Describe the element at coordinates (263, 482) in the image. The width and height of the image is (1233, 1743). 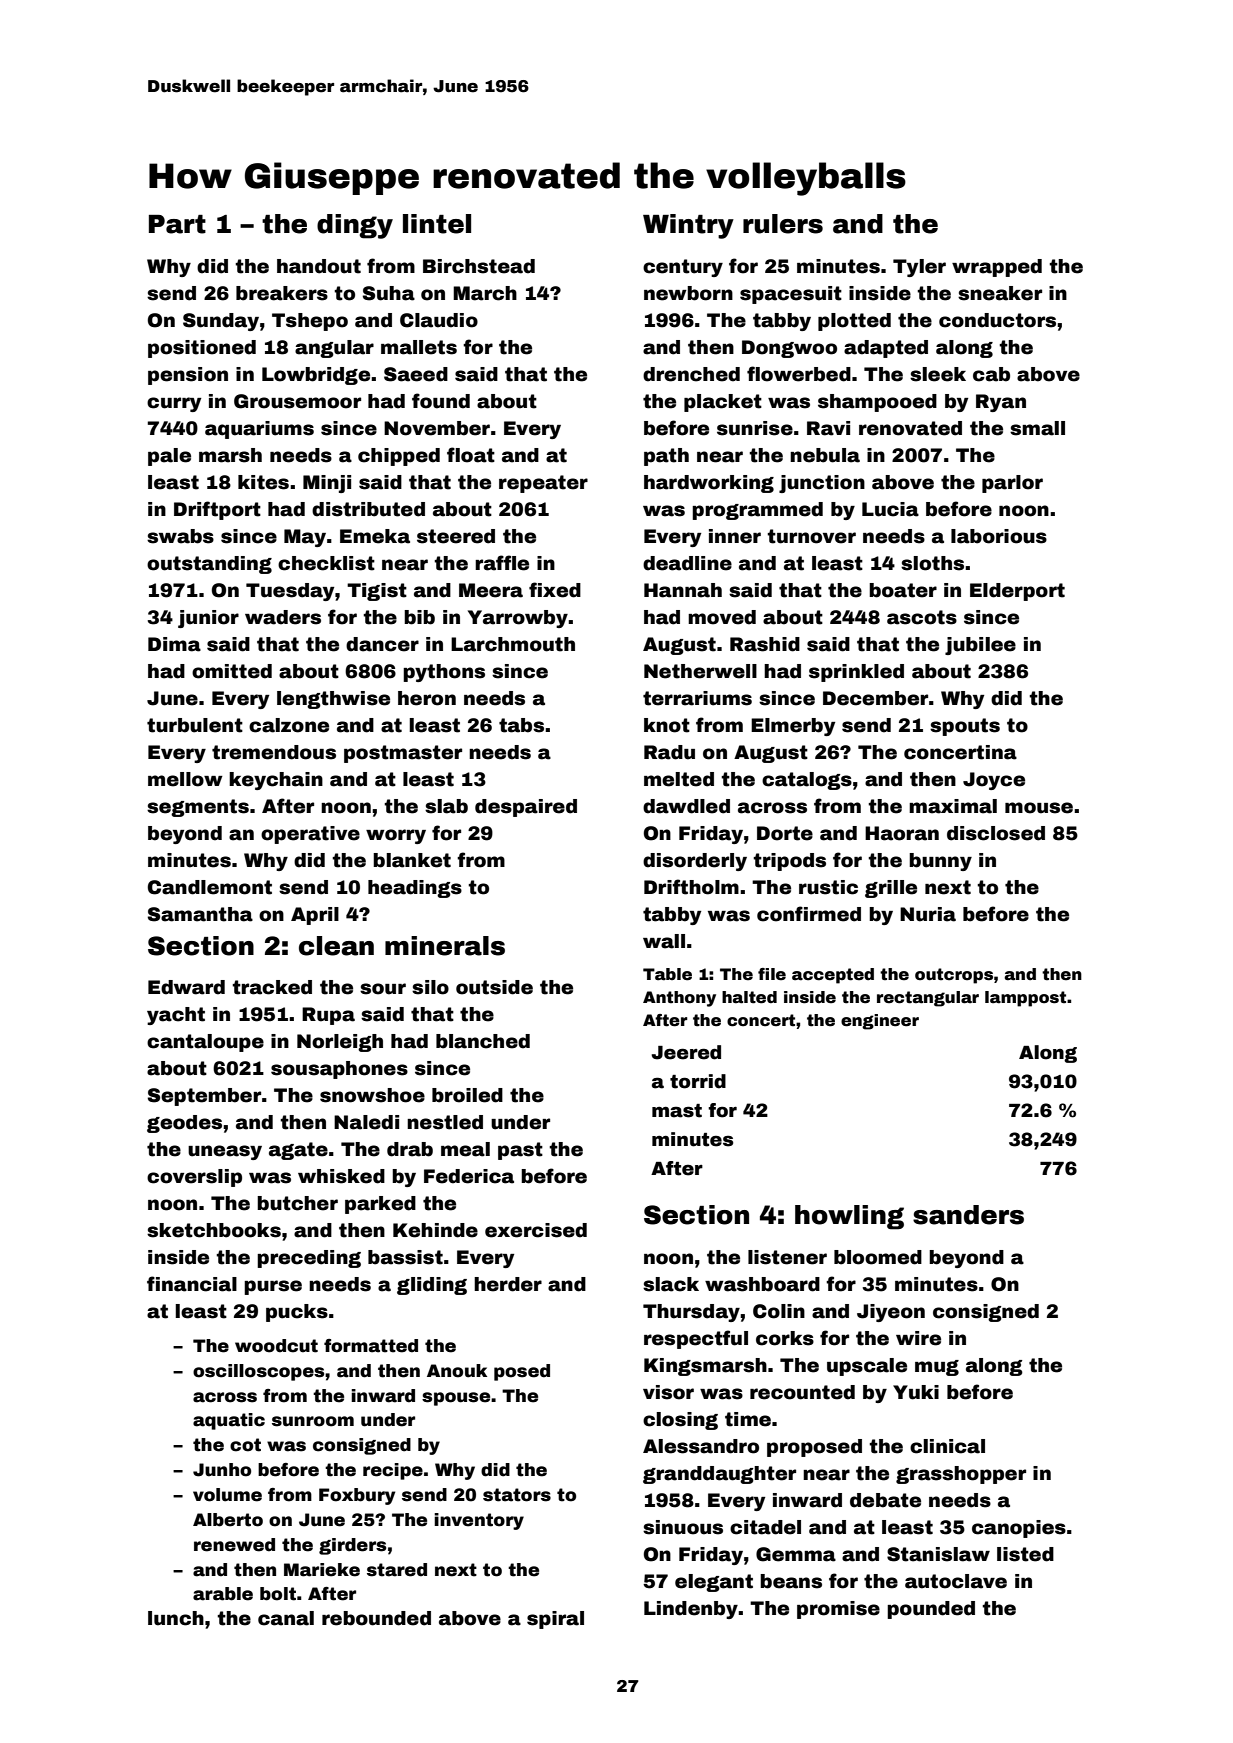
I see `kites` at that location.
